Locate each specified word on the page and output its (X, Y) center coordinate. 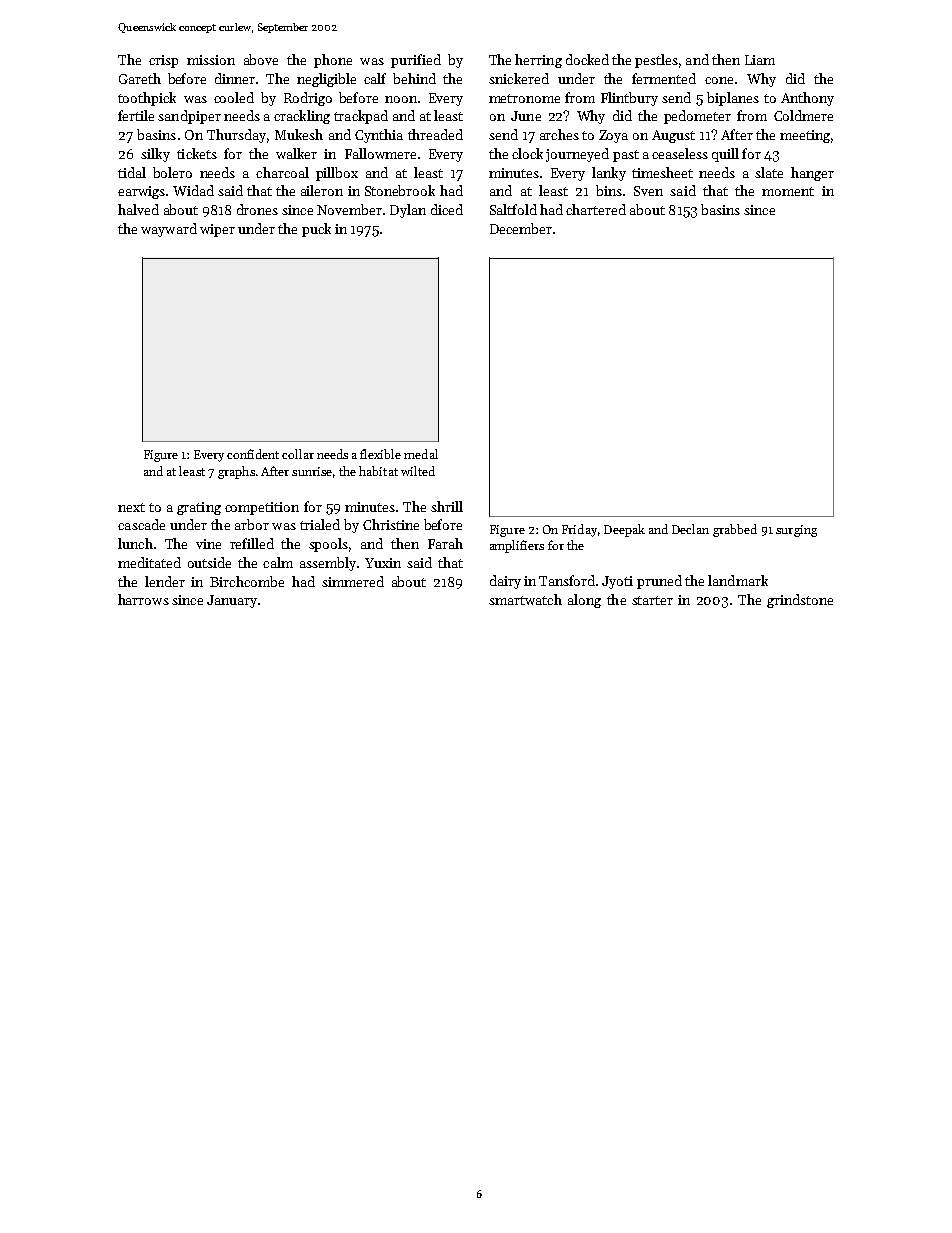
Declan (690, 529)
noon (401, 99)
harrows (143, 599)
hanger (812, 174)
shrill (447, 506)
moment (788, 191)
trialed (320, 524)
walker (296, 153)
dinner (235, 78)
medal (421, 454)
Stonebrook (400, 190)
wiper (217, 230)
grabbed (735, 530)
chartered (596, 209)
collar (298, 454)
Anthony (807, 99)
